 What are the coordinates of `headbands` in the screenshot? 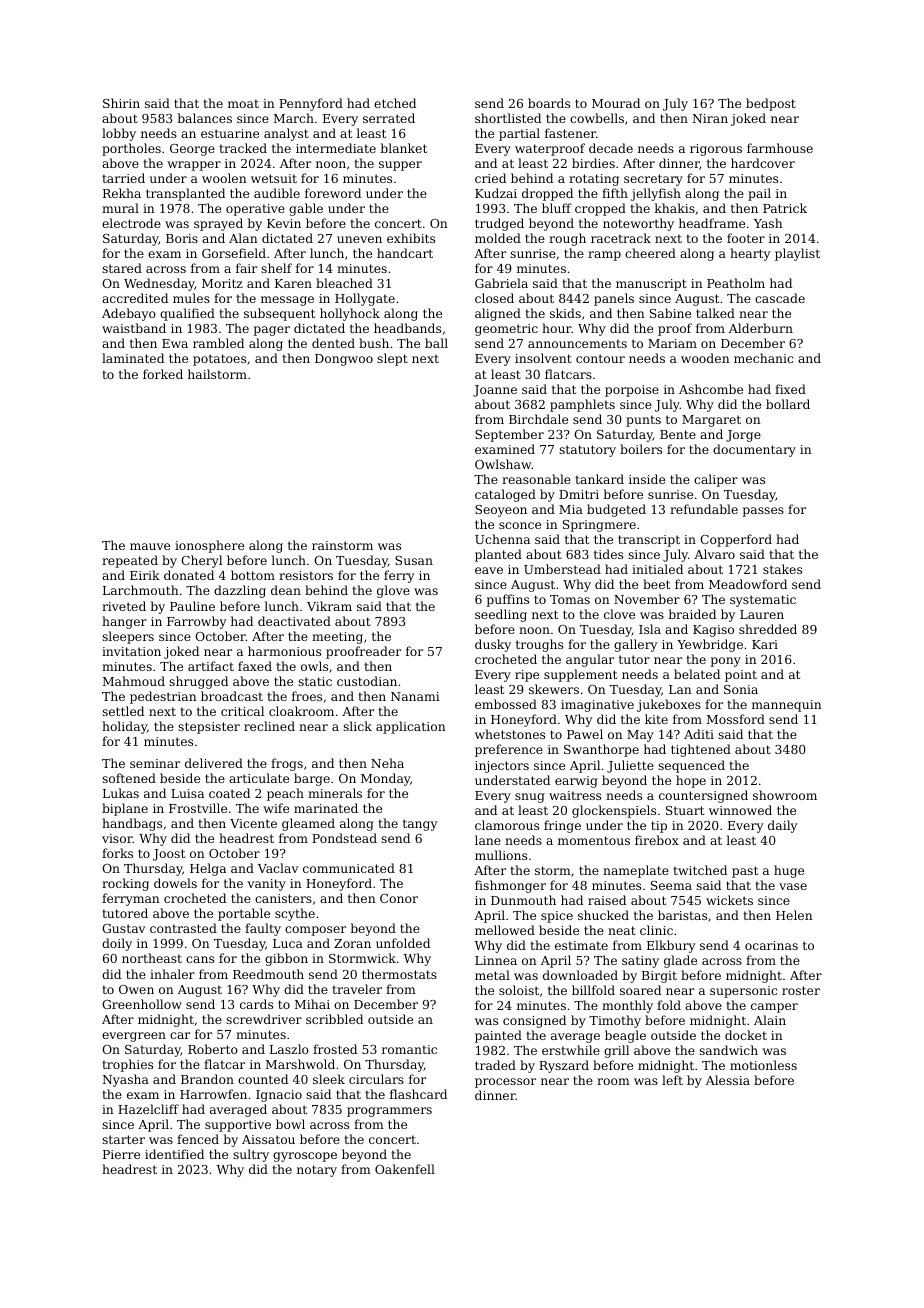 It's located at (407, 328).
